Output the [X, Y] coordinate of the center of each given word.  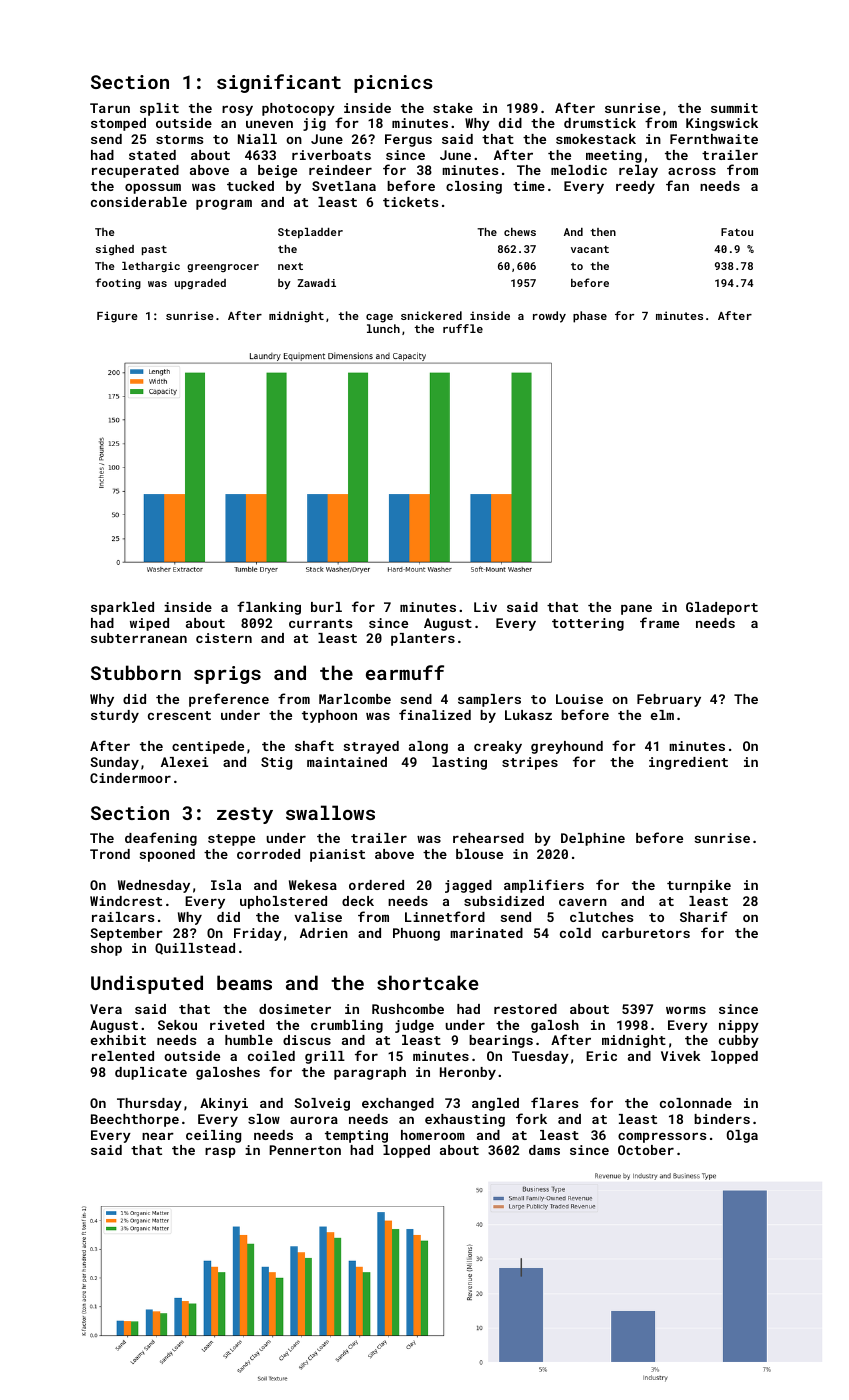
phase [590, 317]
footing [118, 284]
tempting [356, 1136]
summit [734, 108]
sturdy [115, 716]
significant [279, 83]
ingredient [688, 763]
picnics [393, 84]
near [158, 1136]
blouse [479, 854]
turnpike [699, 886]
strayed [371, 747]
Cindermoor [130, 778]
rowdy [549, 317]
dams [544, 1150]
